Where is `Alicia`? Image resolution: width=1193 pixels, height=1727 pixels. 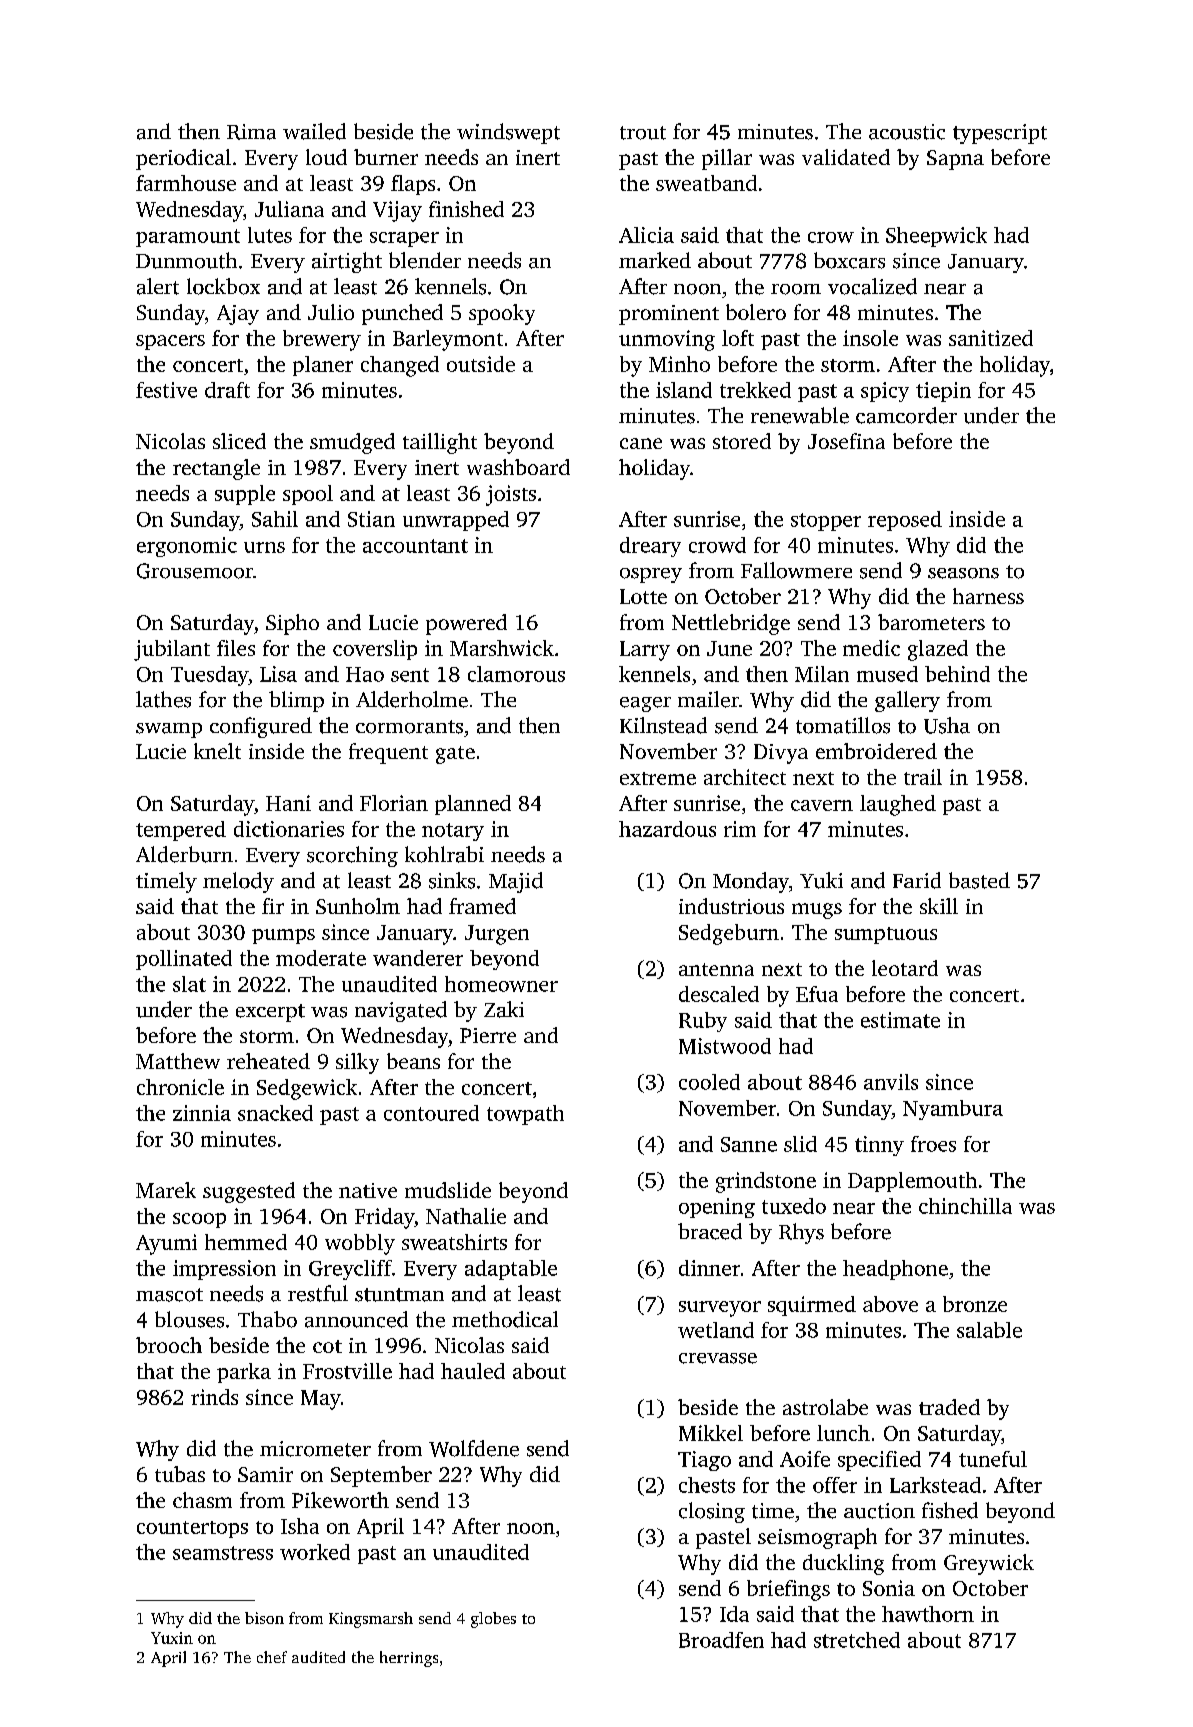
Alicia is located at coordinates (646, 235).
